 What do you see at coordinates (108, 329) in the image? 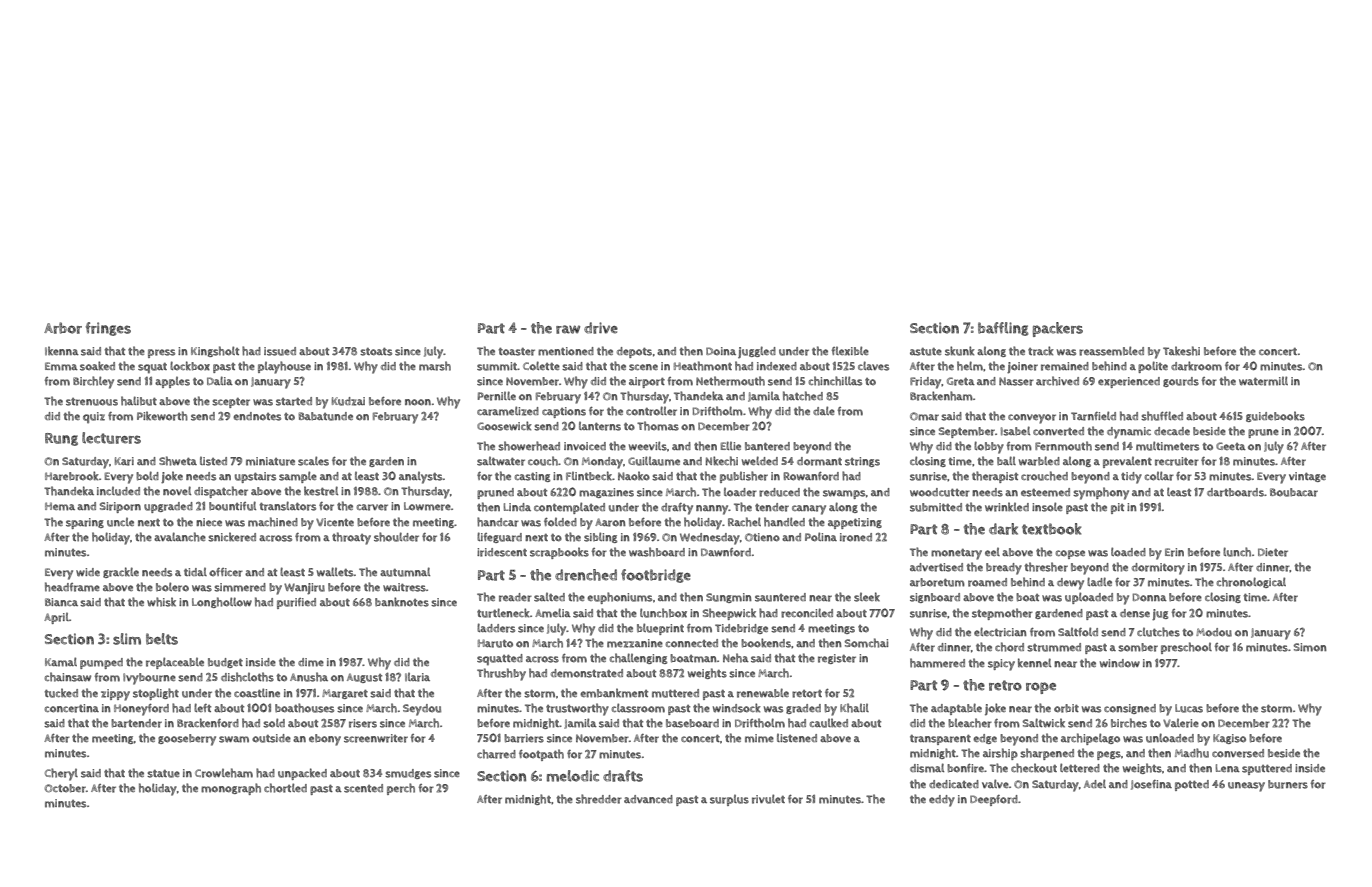
I see `fringes` at bounding box center [108, 329].
